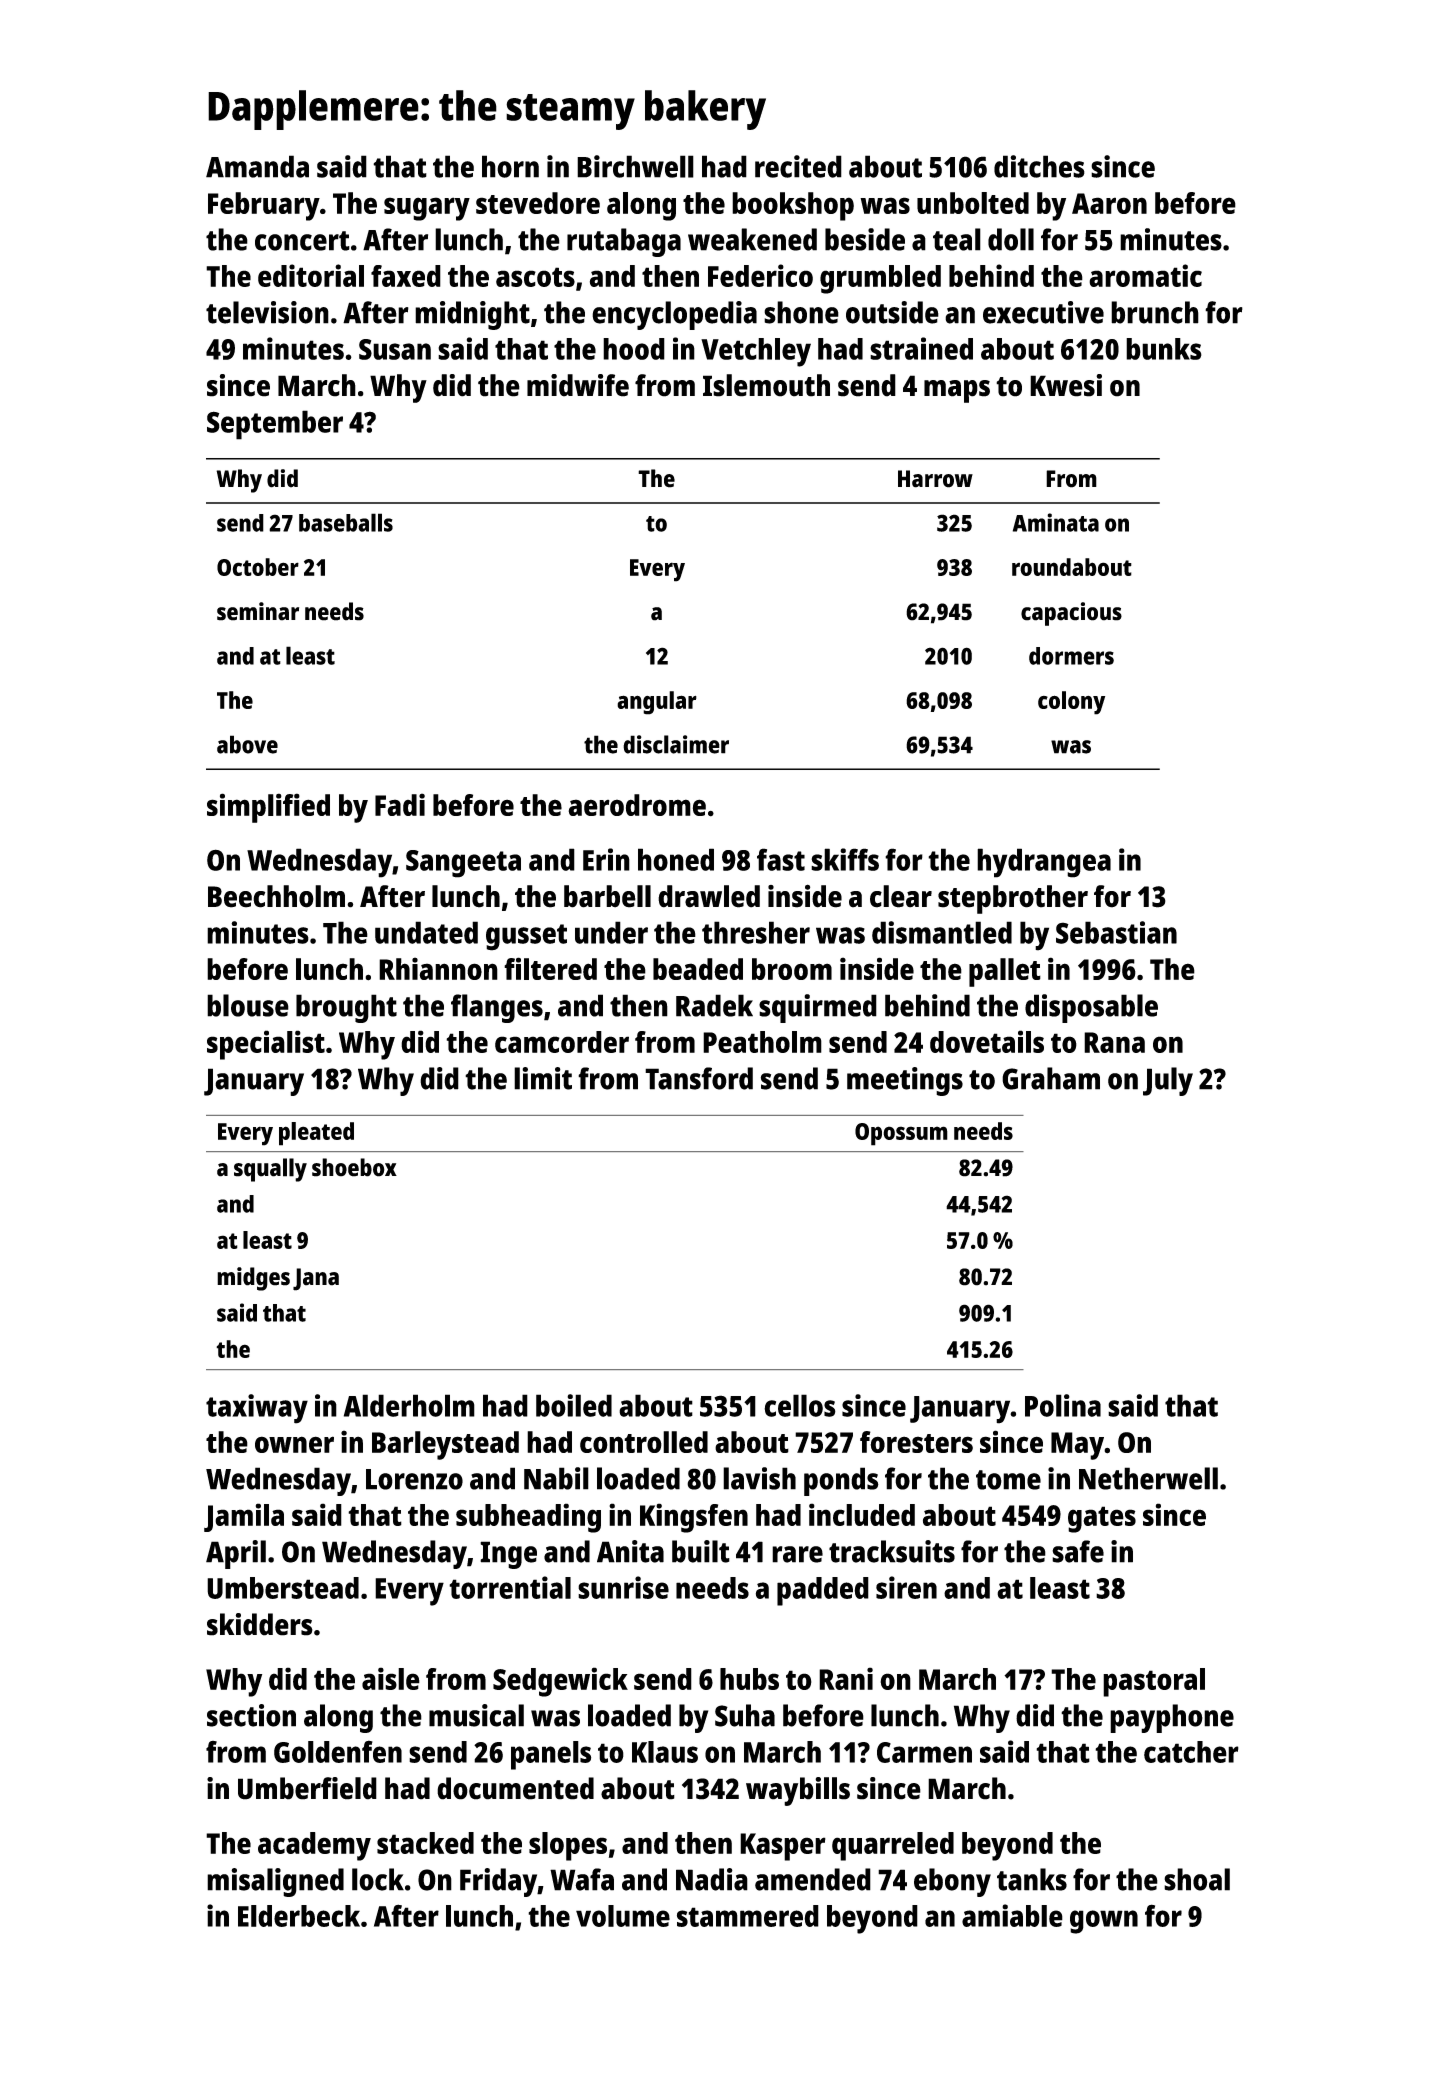  What do you see at coordinates (299, 1916) in the screenshot?
I see `Elderbeck` at bounding box center [299, 1916].
